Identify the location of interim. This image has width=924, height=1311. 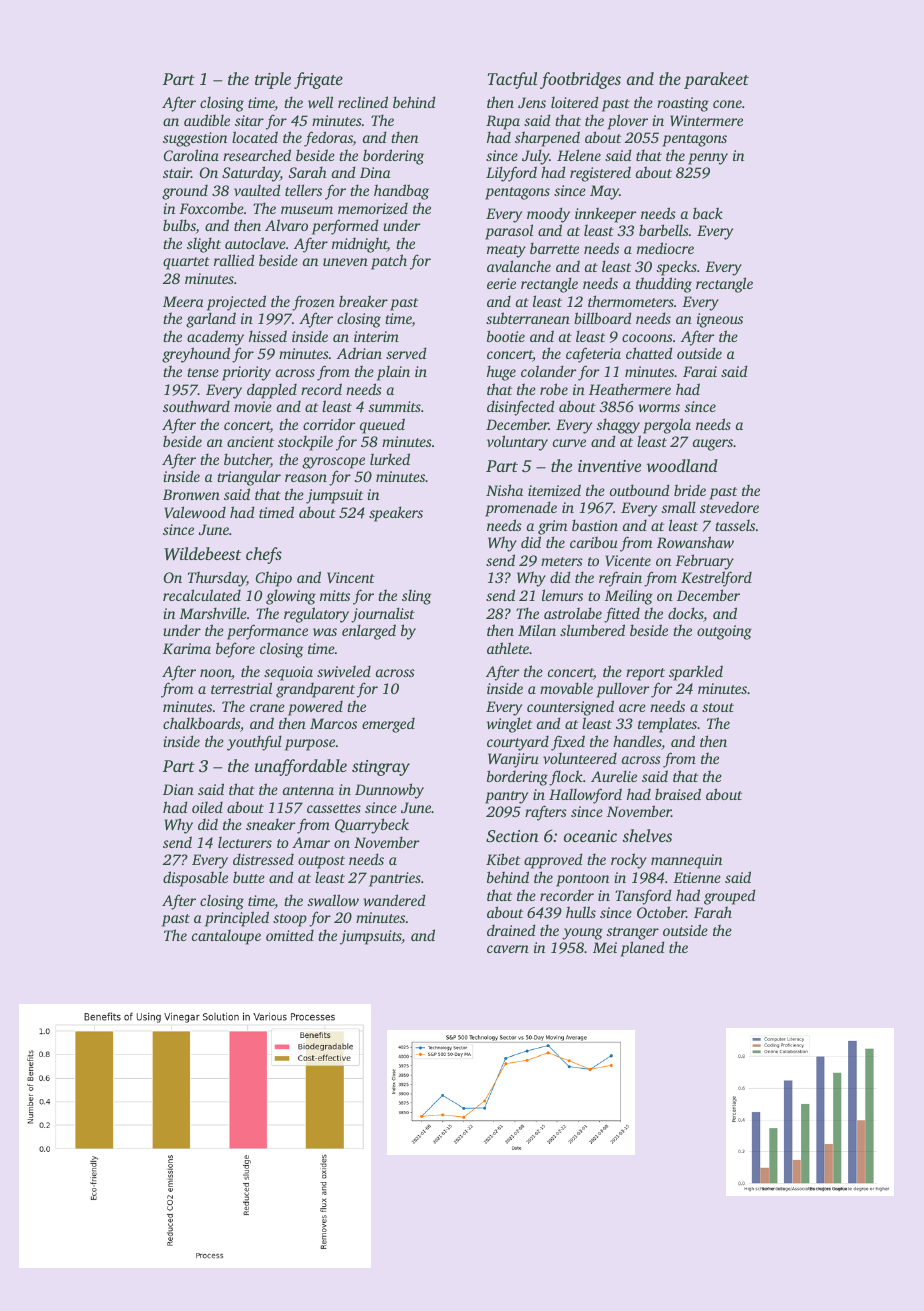
(376, 336).
